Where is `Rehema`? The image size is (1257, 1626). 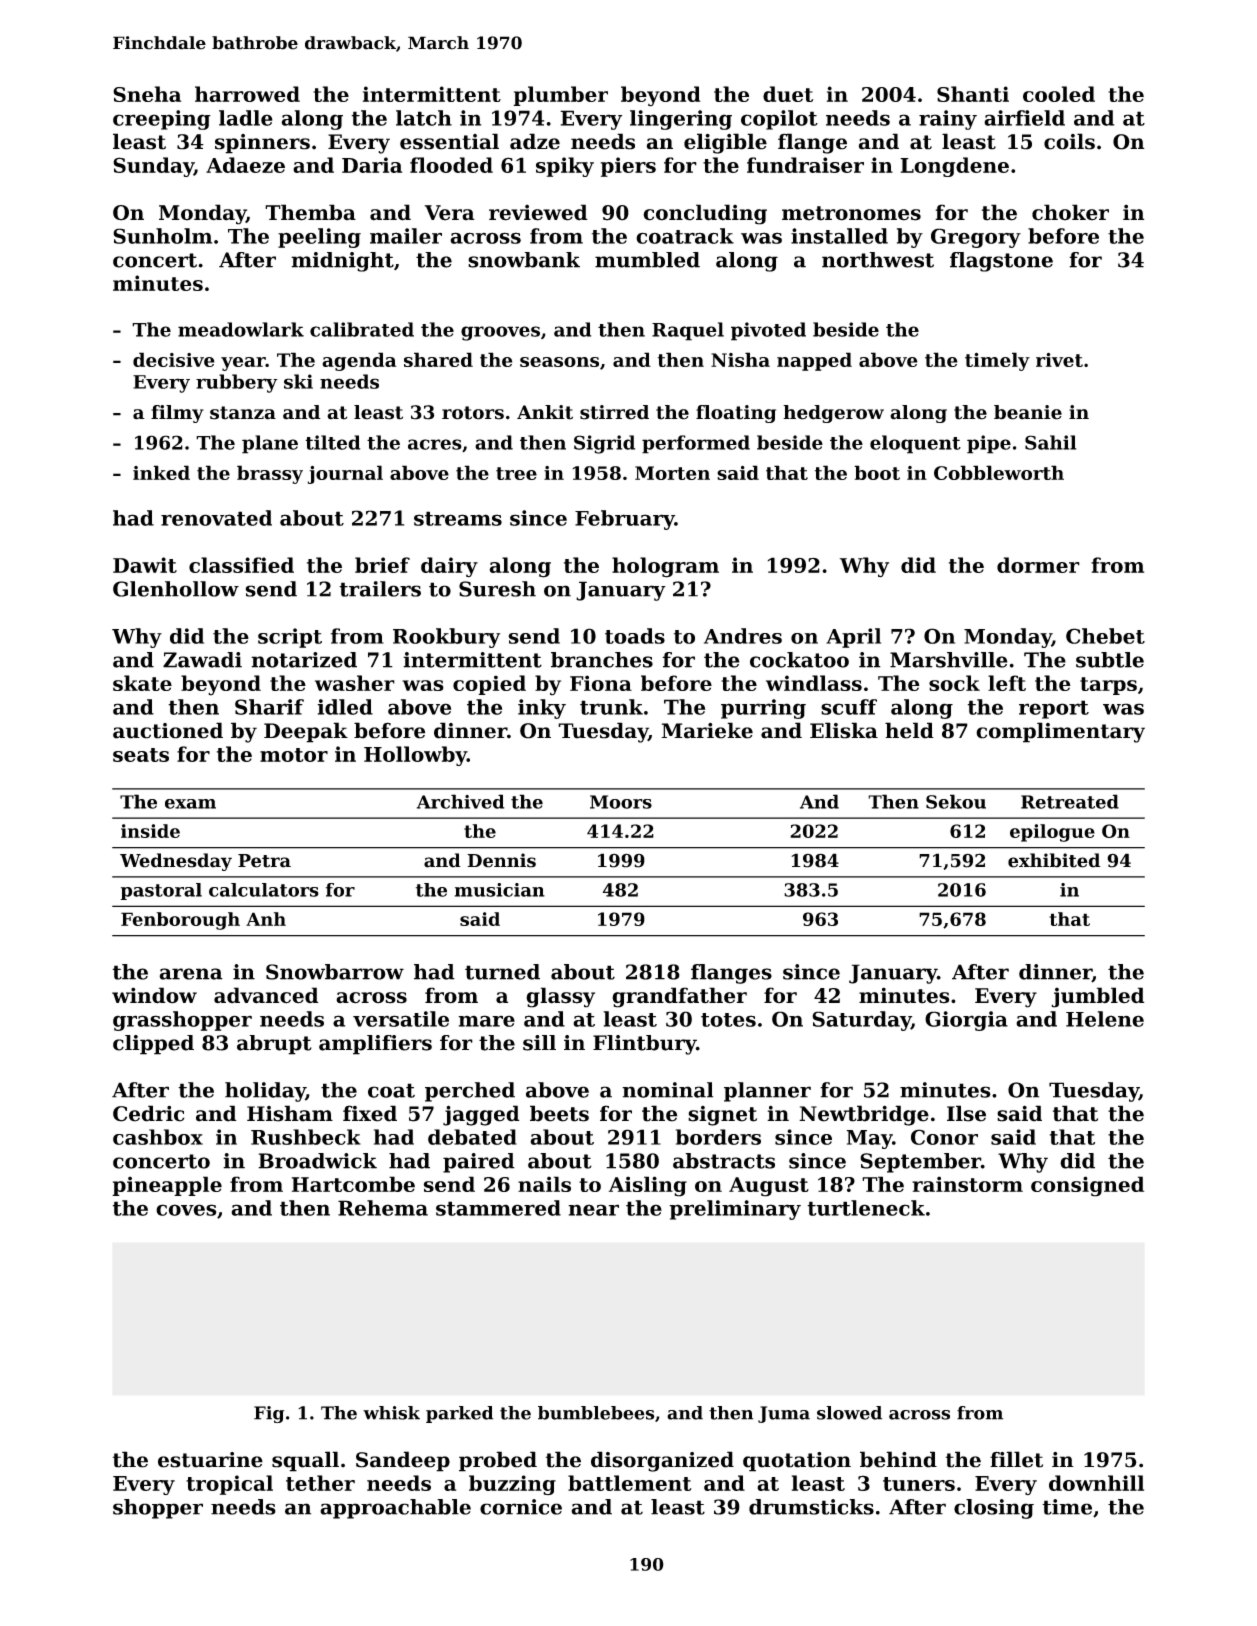 Rehema is located at coordinates (383, 1208).
